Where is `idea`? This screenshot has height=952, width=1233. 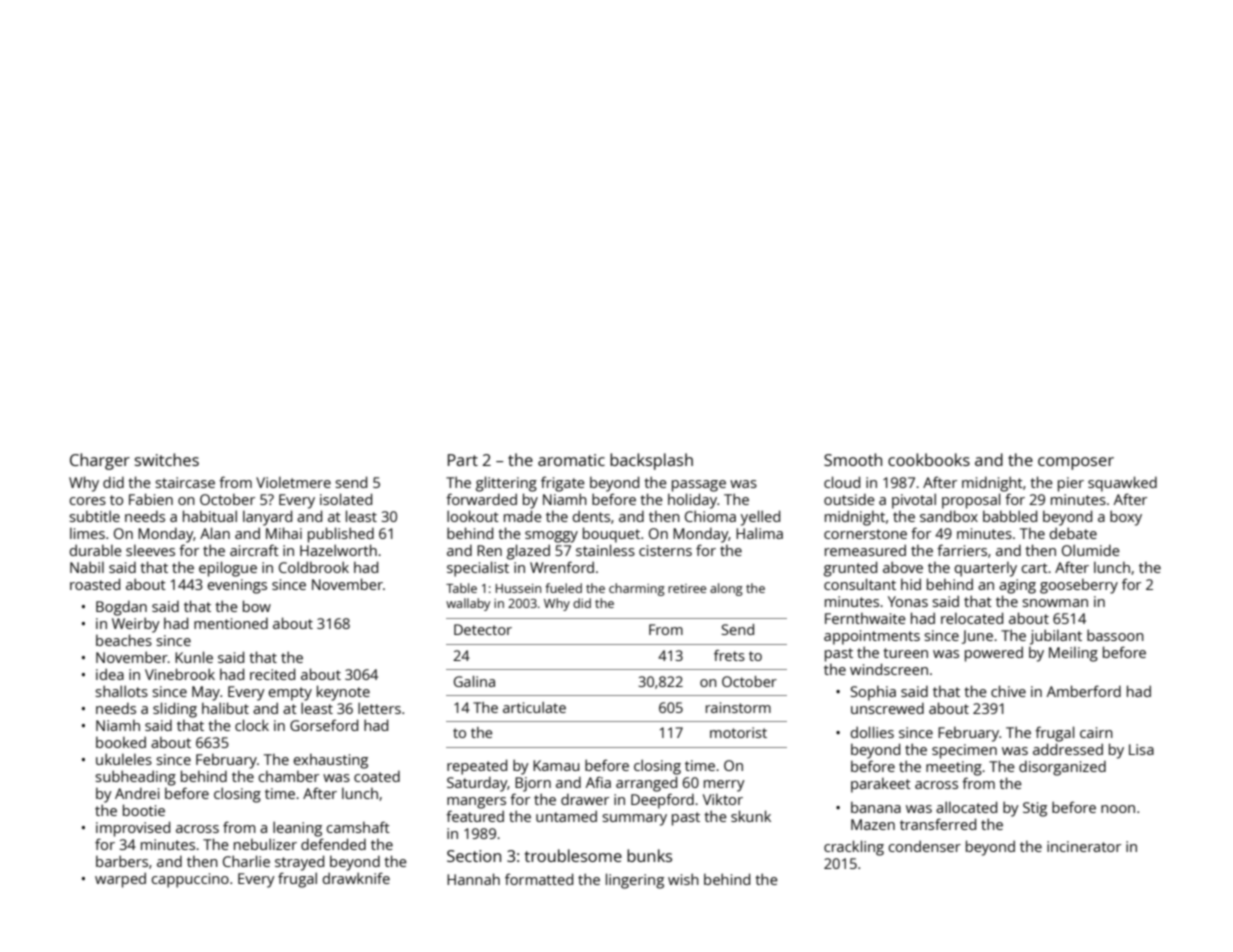
idea is located at coordinates (110, 674).
